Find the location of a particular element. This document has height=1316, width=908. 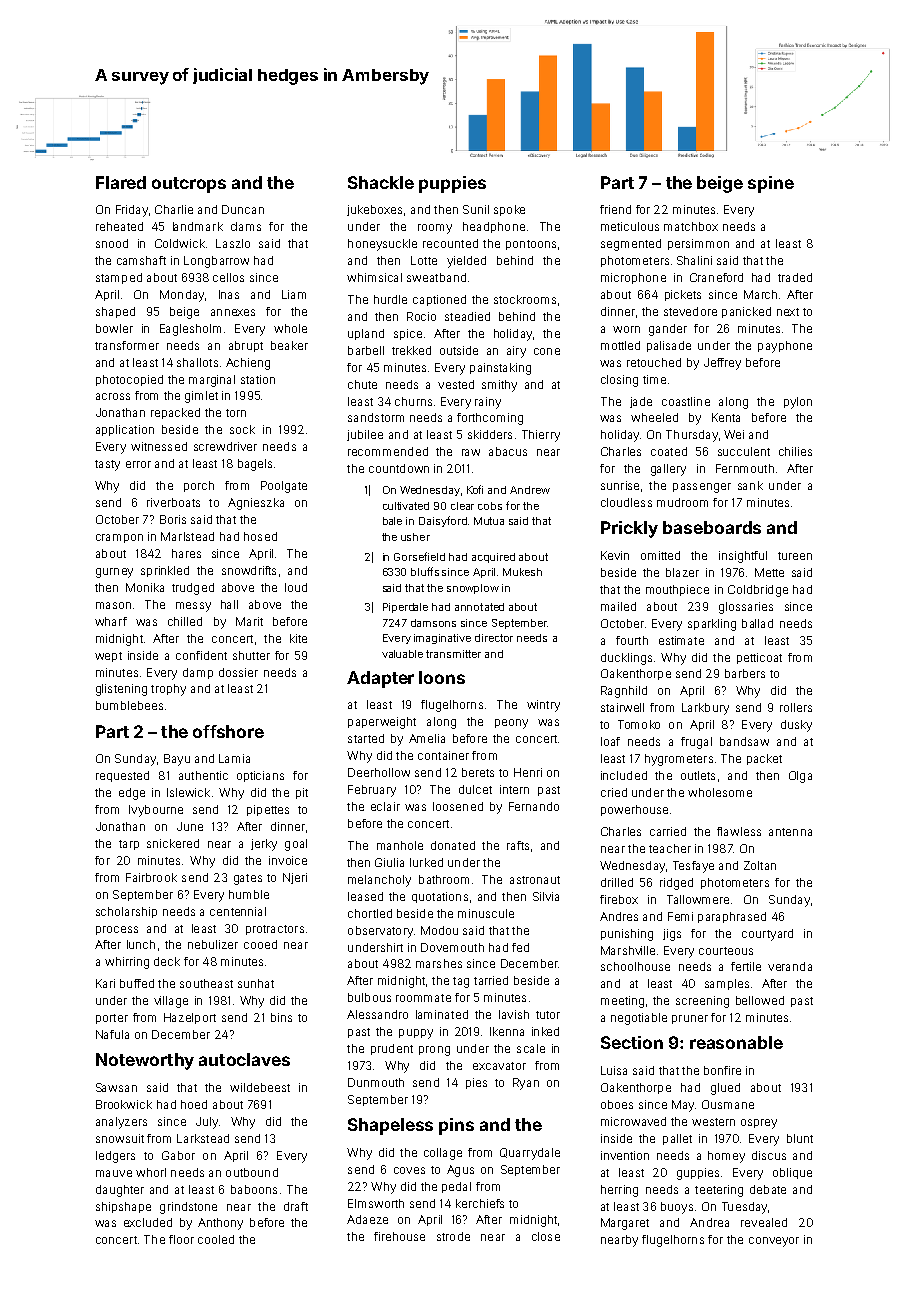

reasonable is located at coordinates (736, 1042).
